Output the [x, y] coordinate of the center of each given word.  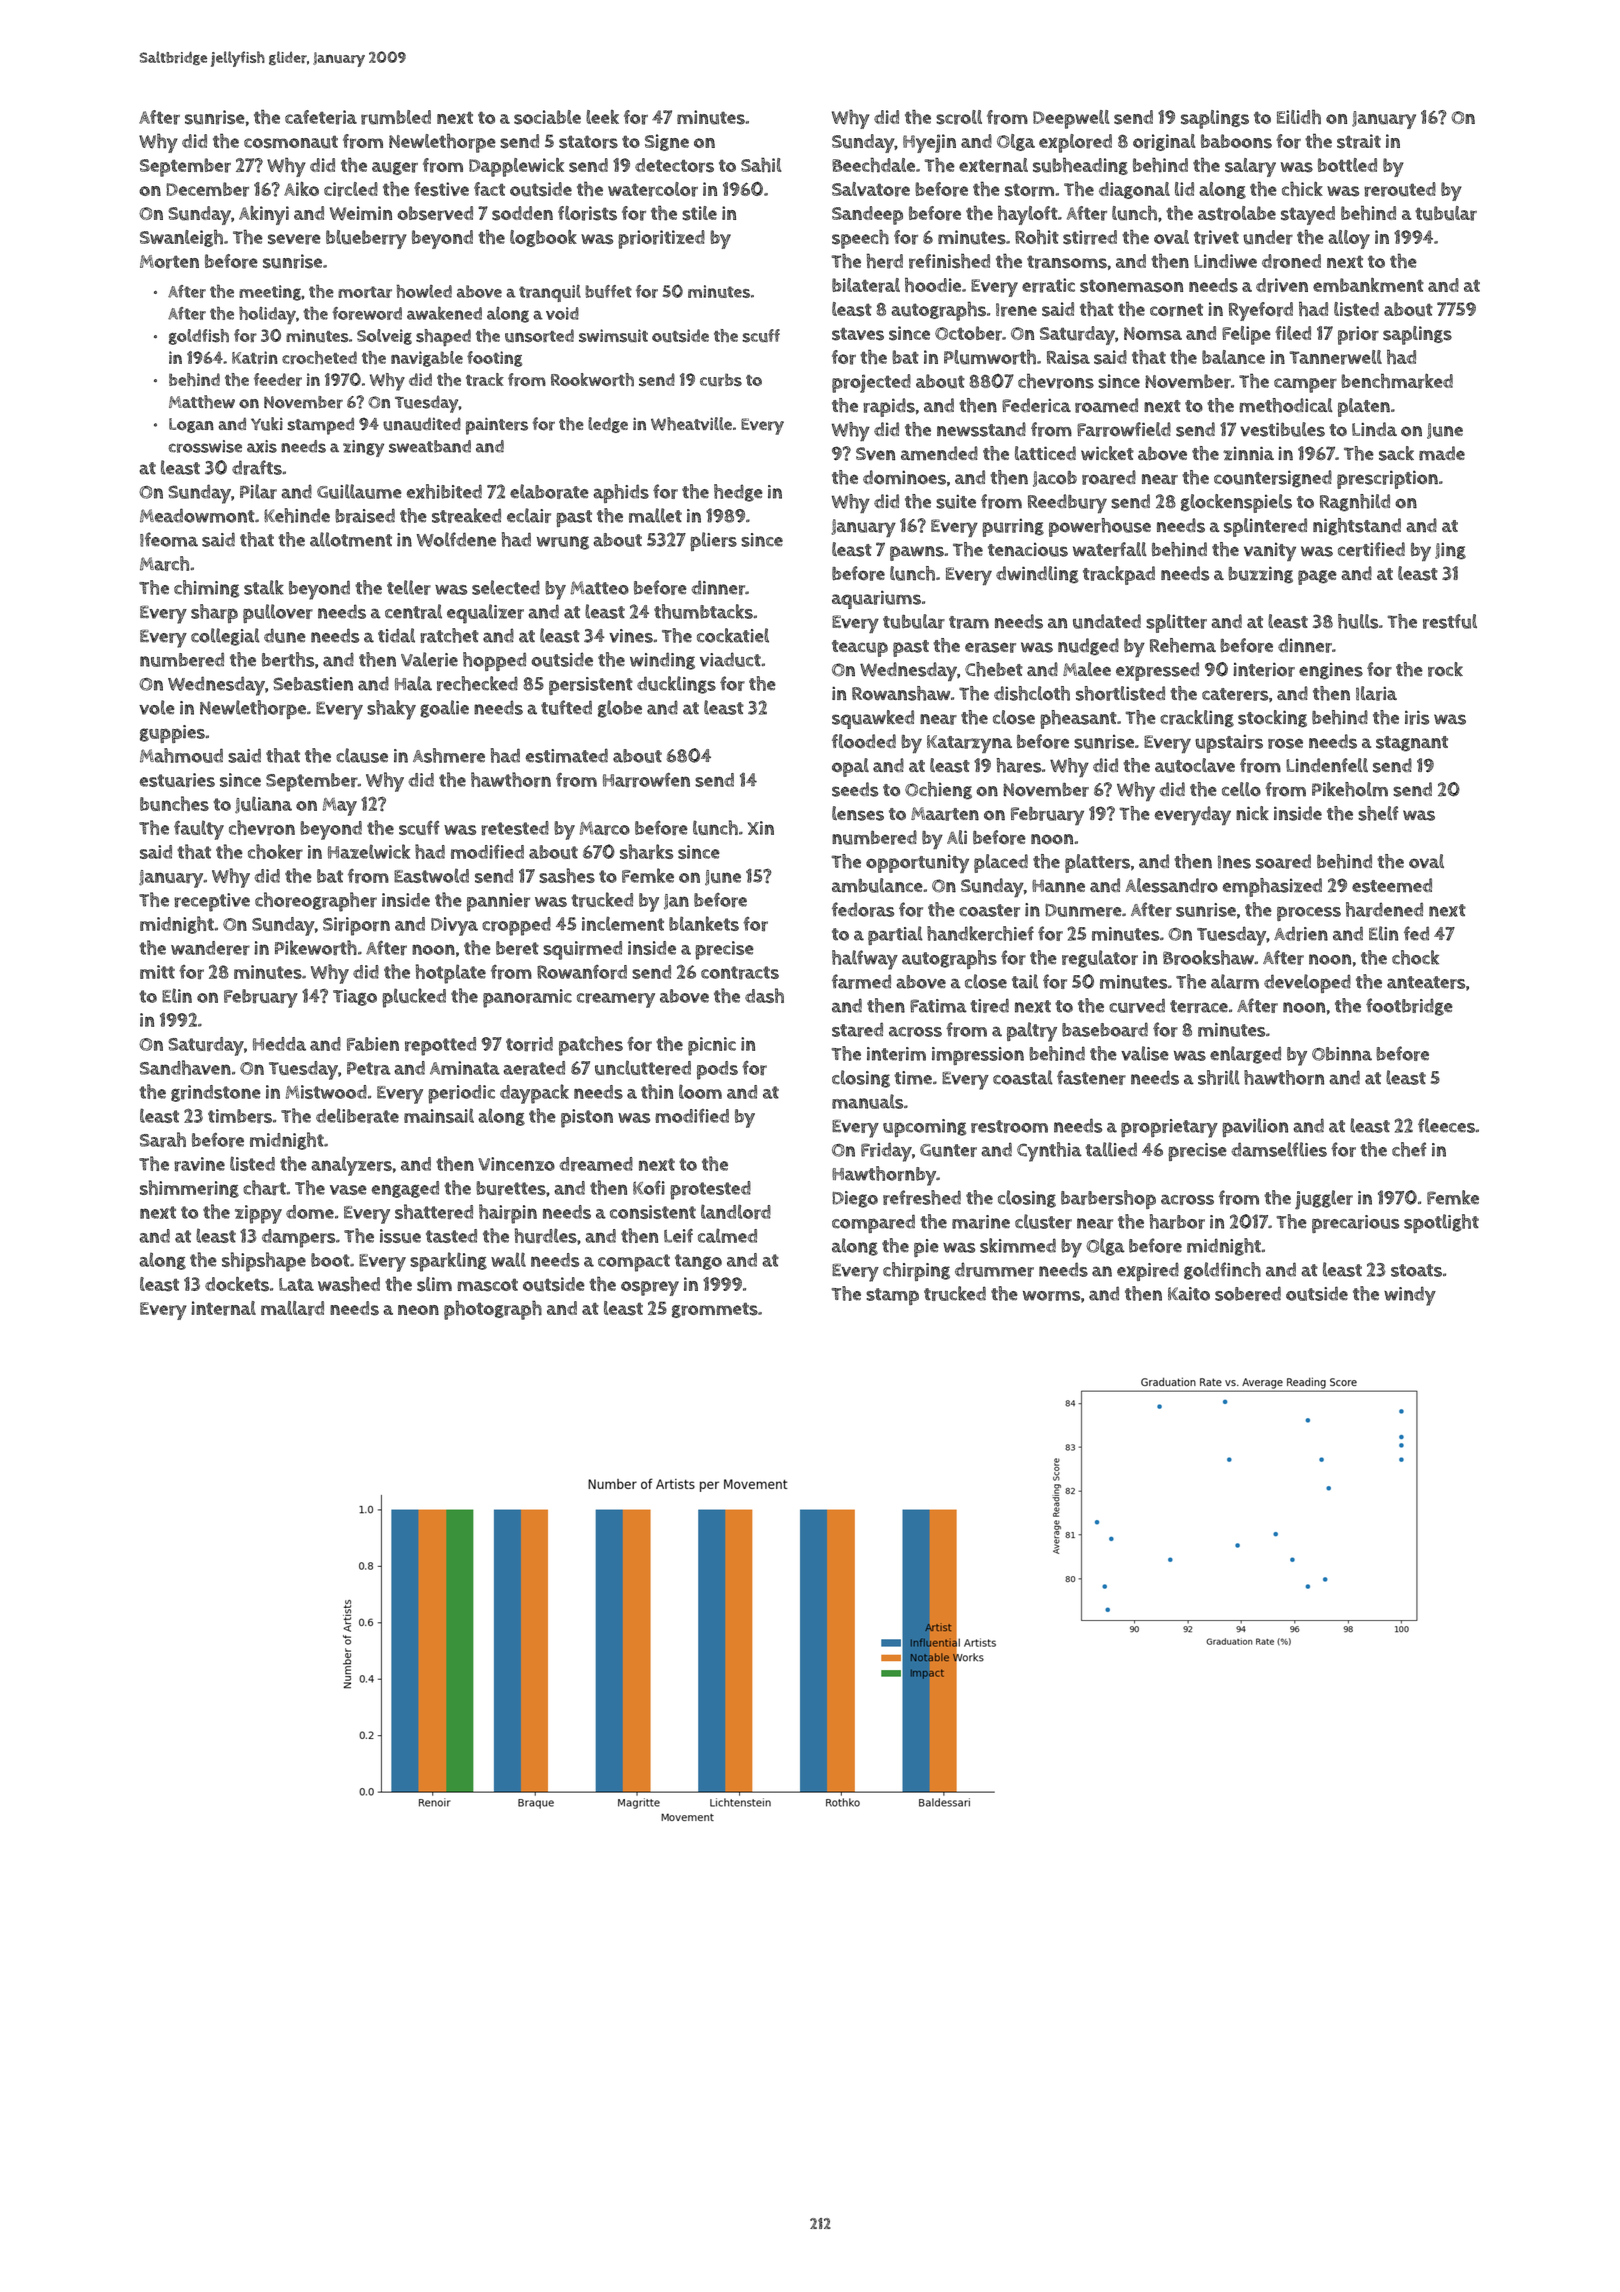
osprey [650, 1288]
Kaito [1189, 1294]
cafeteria [321, 117]
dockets [237, 1284]
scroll [959, 117]
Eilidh [1299, 117]
